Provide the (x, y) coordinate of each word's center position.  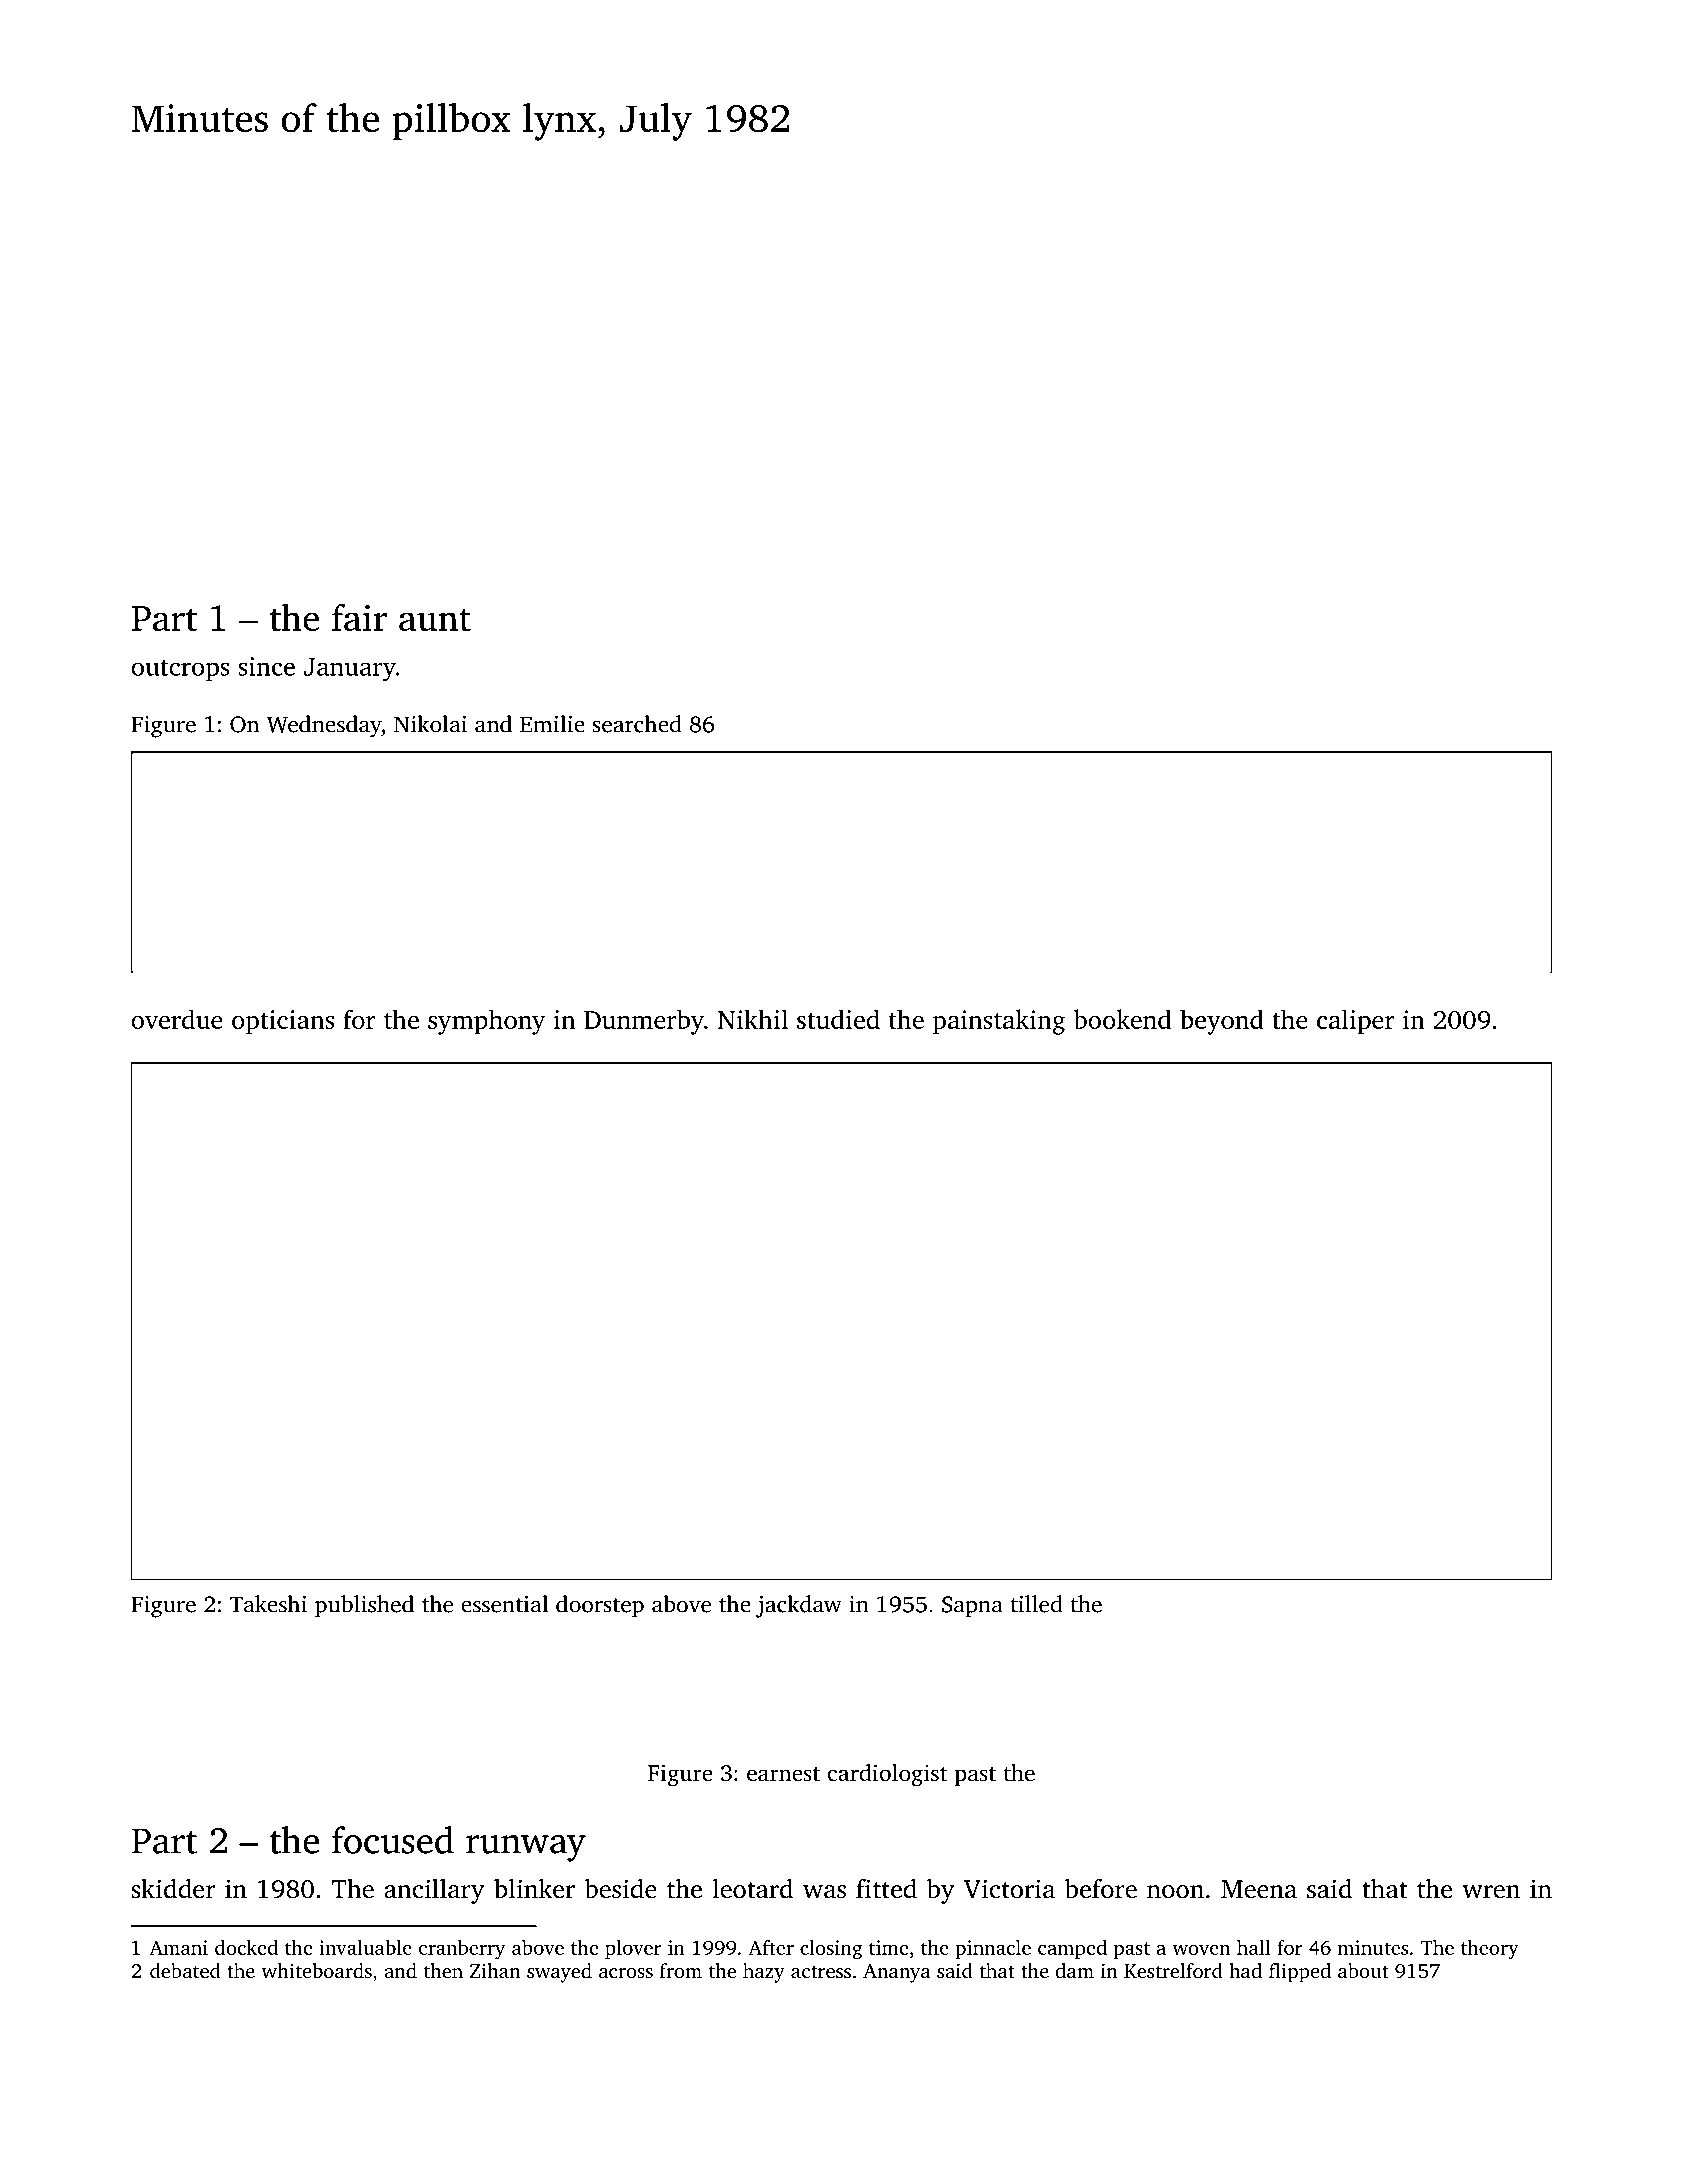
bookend (1122, 1019)
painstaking (999, 1022)
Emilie (552, 724)
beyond (1222, 1022)
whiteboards (316, 1970)
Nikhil (753, 1019)
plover (633, 1949)
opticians (283, 1022)
